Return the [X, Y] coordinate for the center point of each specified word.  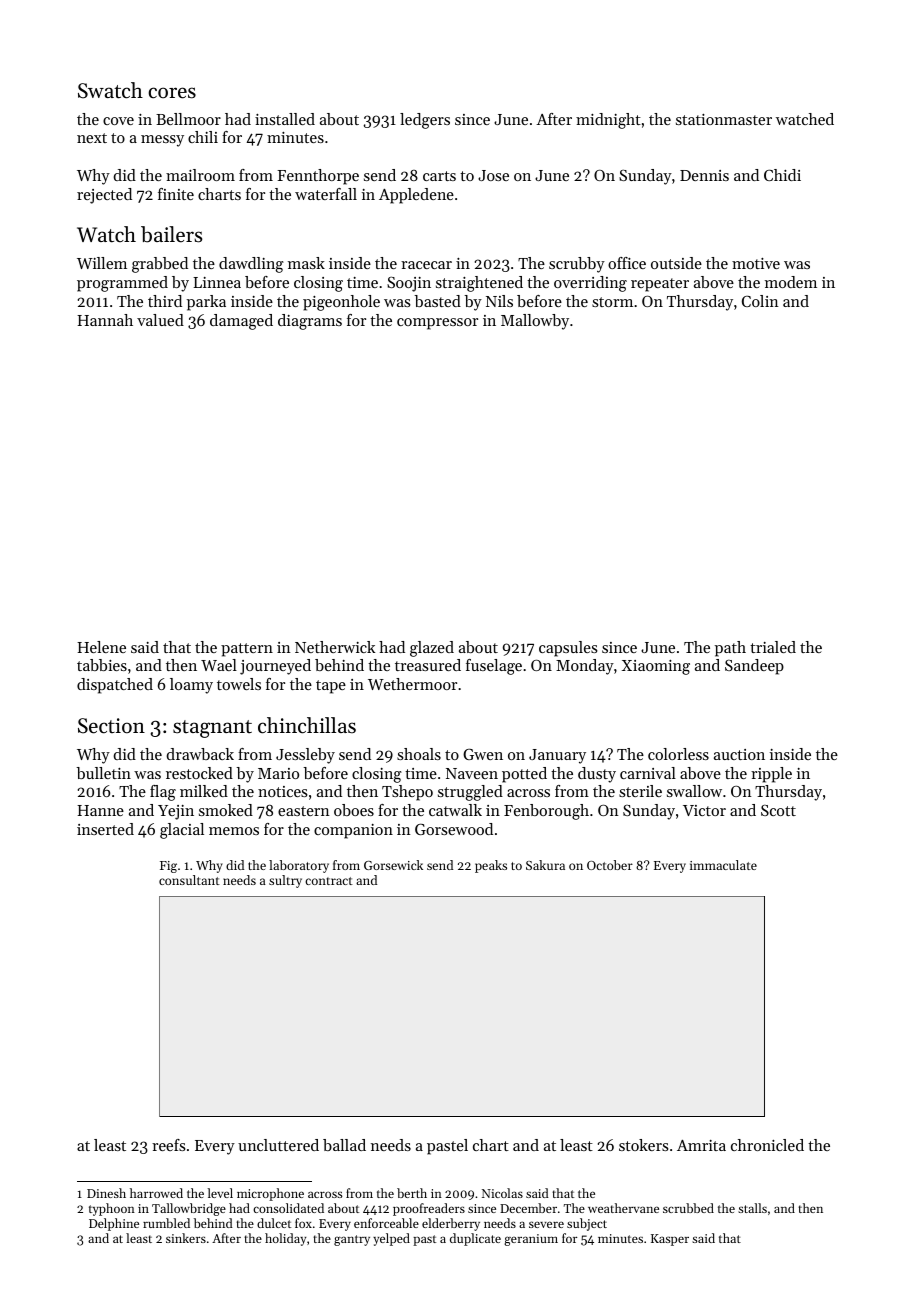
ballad [344, 1145]
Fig [168, 867]
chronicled [767, 1145]
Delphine [114, 1224]
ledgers [425, 121]
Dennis [704, 175]
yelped [391, 1239]
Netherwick [335, 647]
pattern [247, 650]
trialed [773, 647]
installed [285, 119]
